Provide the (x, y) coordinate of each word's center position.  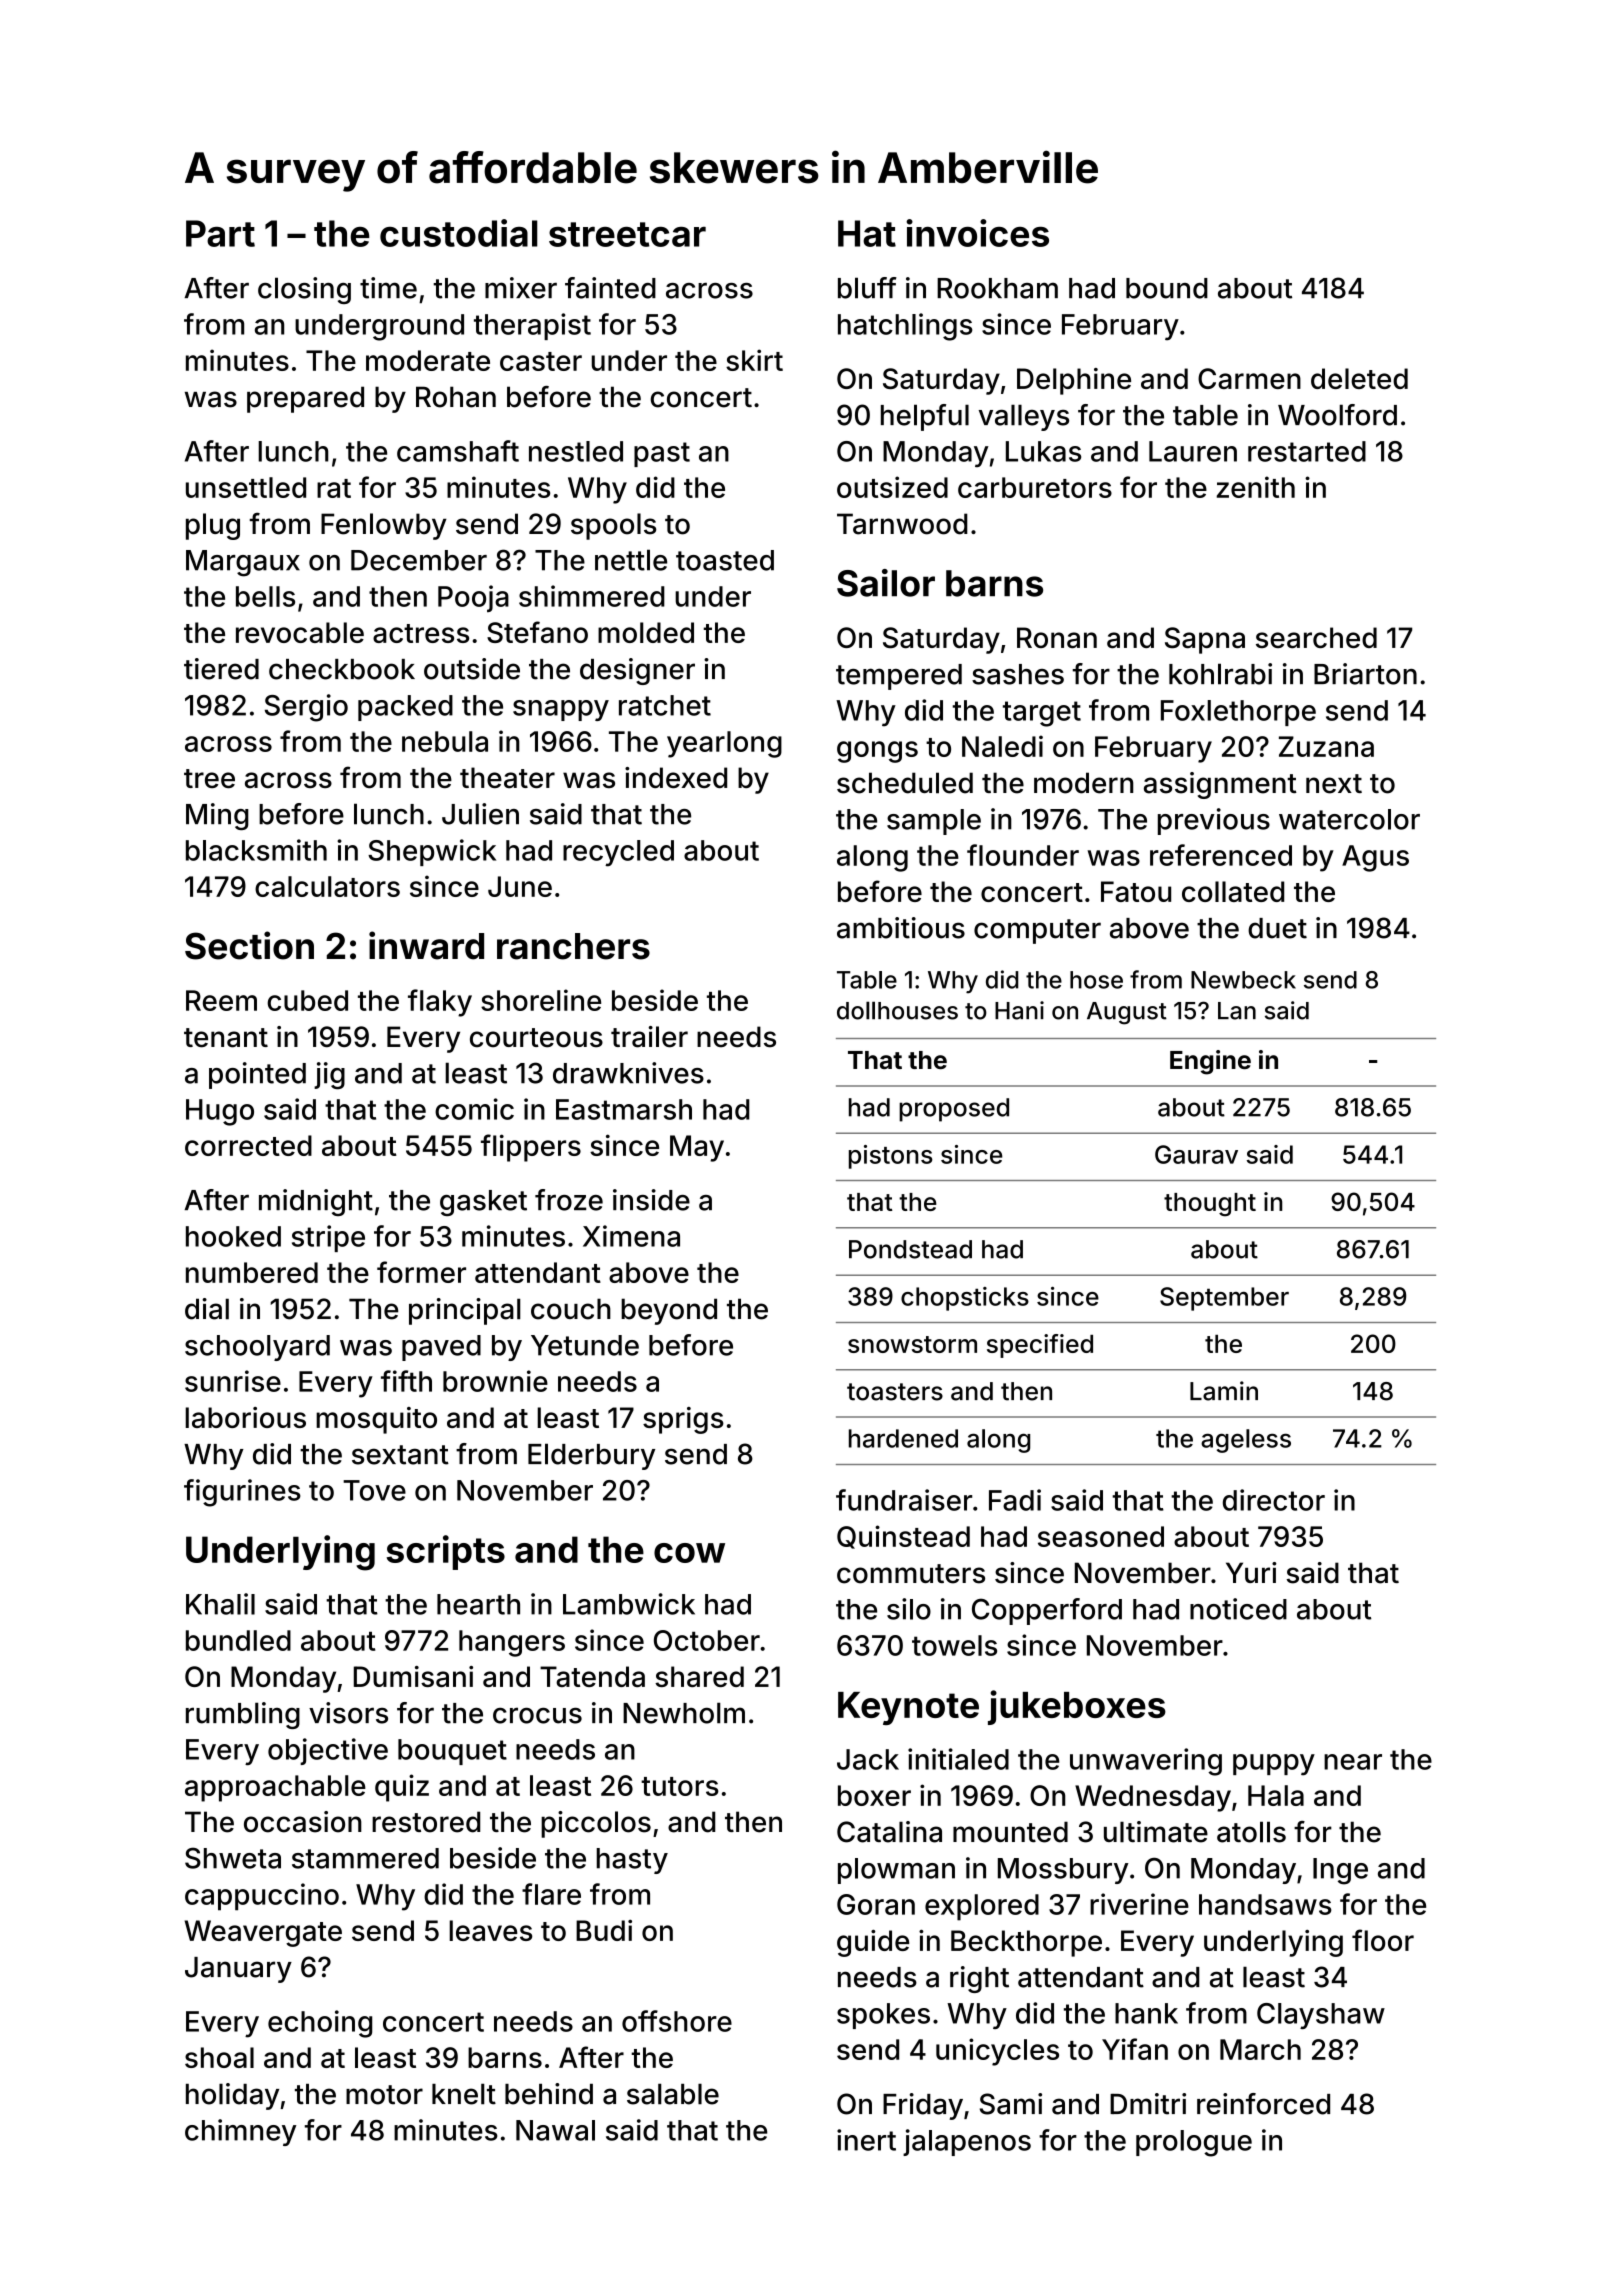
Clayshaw (1321, 2016)
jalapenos (967, 2142)
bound (1167, 288)
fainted (610, 288)
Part (220, 233)
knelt (464, 2094)
